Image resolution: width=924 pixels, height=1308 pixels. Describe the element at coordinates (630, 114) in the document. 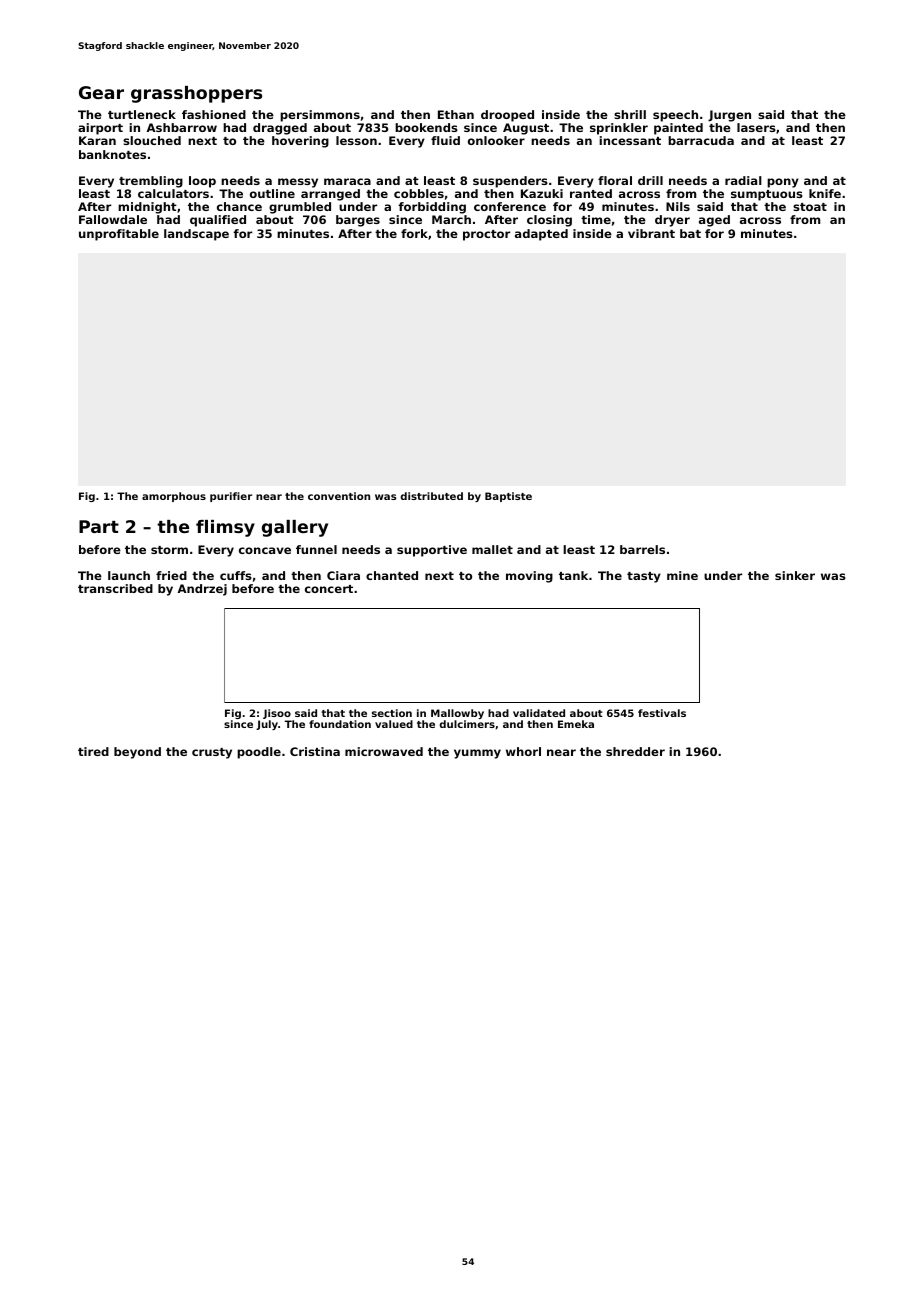

I see `shrill` at that location.
